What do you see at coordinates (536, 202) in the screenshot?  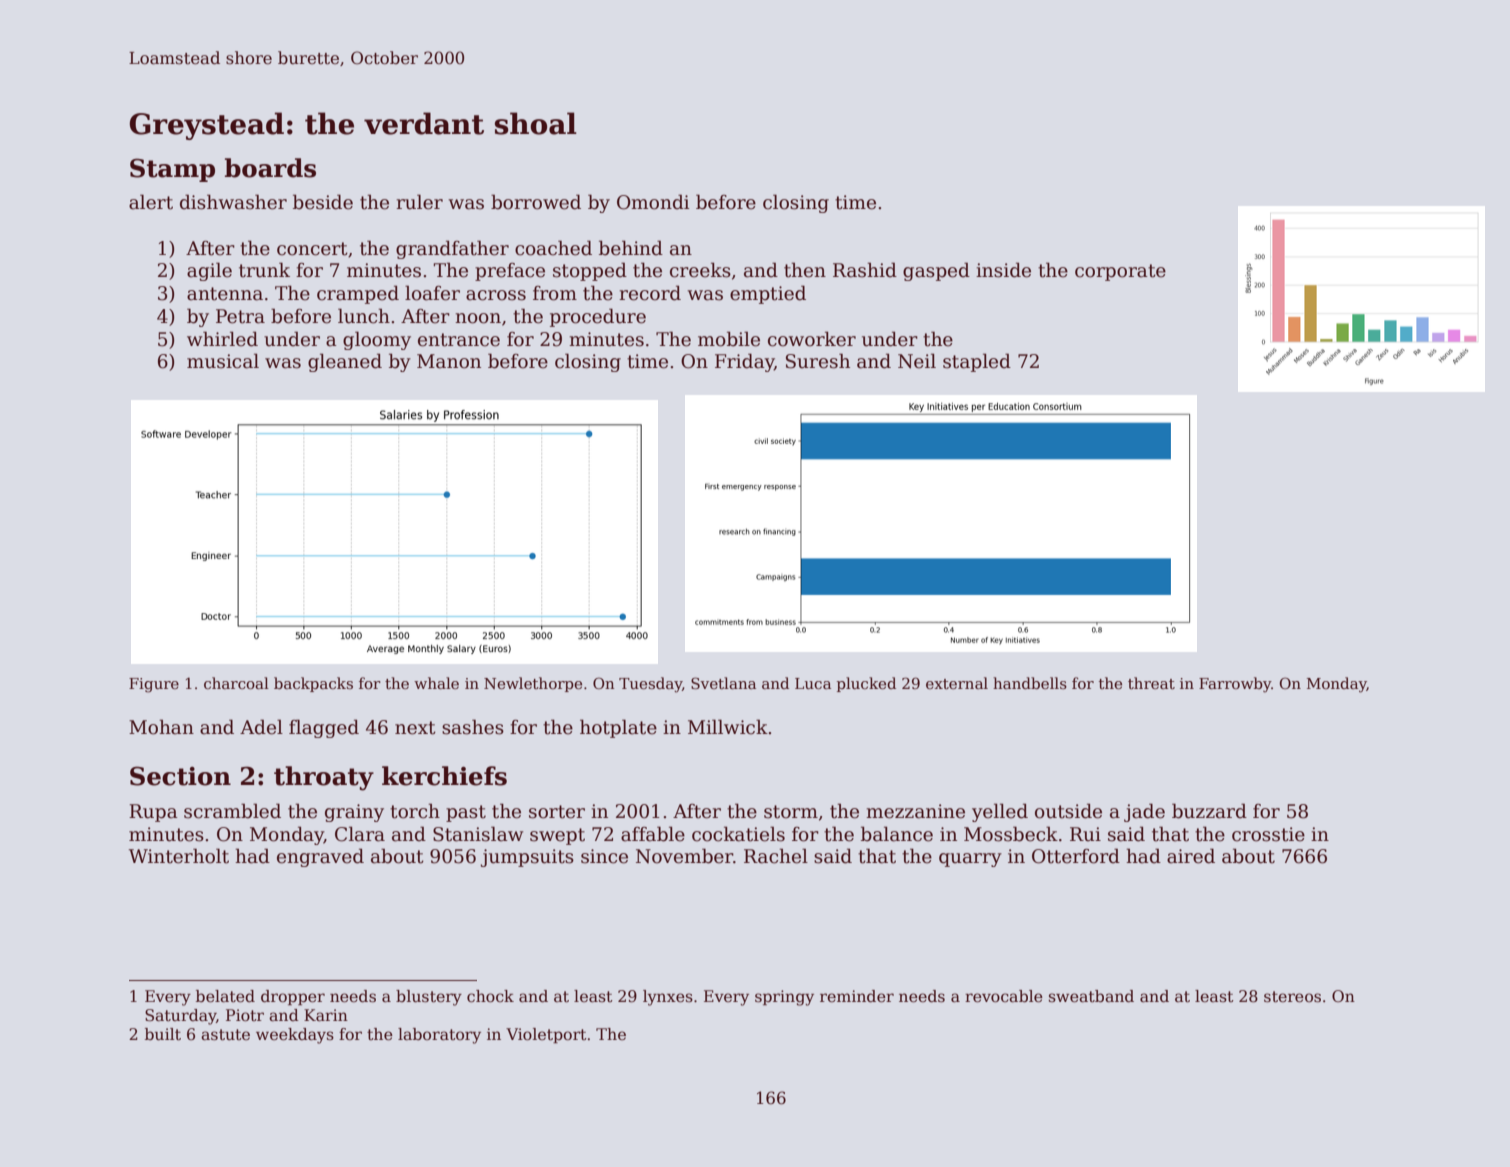 I see `borrowed` at bounding box center [536, 202].
